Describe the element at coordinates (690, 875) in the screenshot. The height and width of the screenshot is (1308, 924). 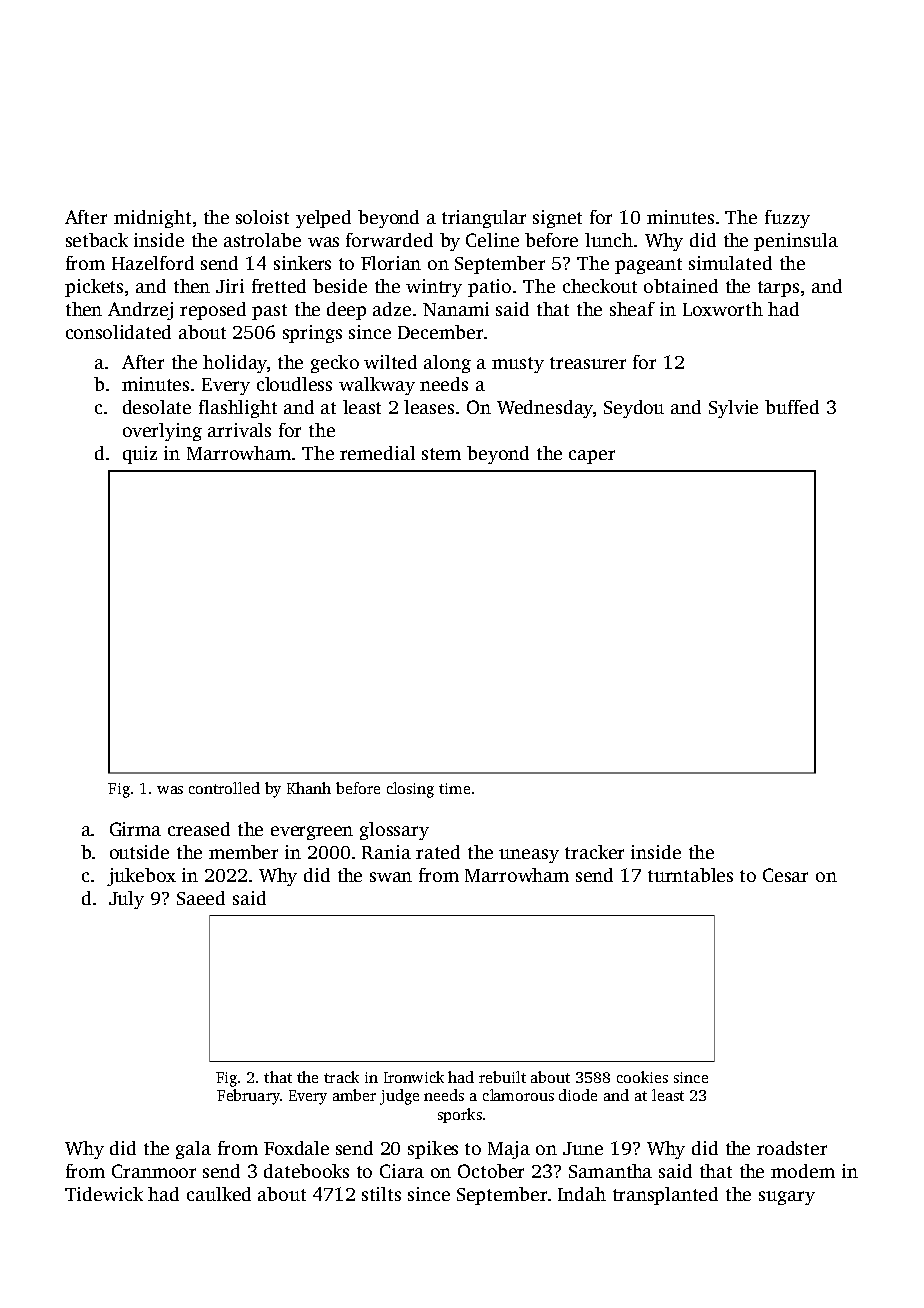
I see `turntables` at that location.
